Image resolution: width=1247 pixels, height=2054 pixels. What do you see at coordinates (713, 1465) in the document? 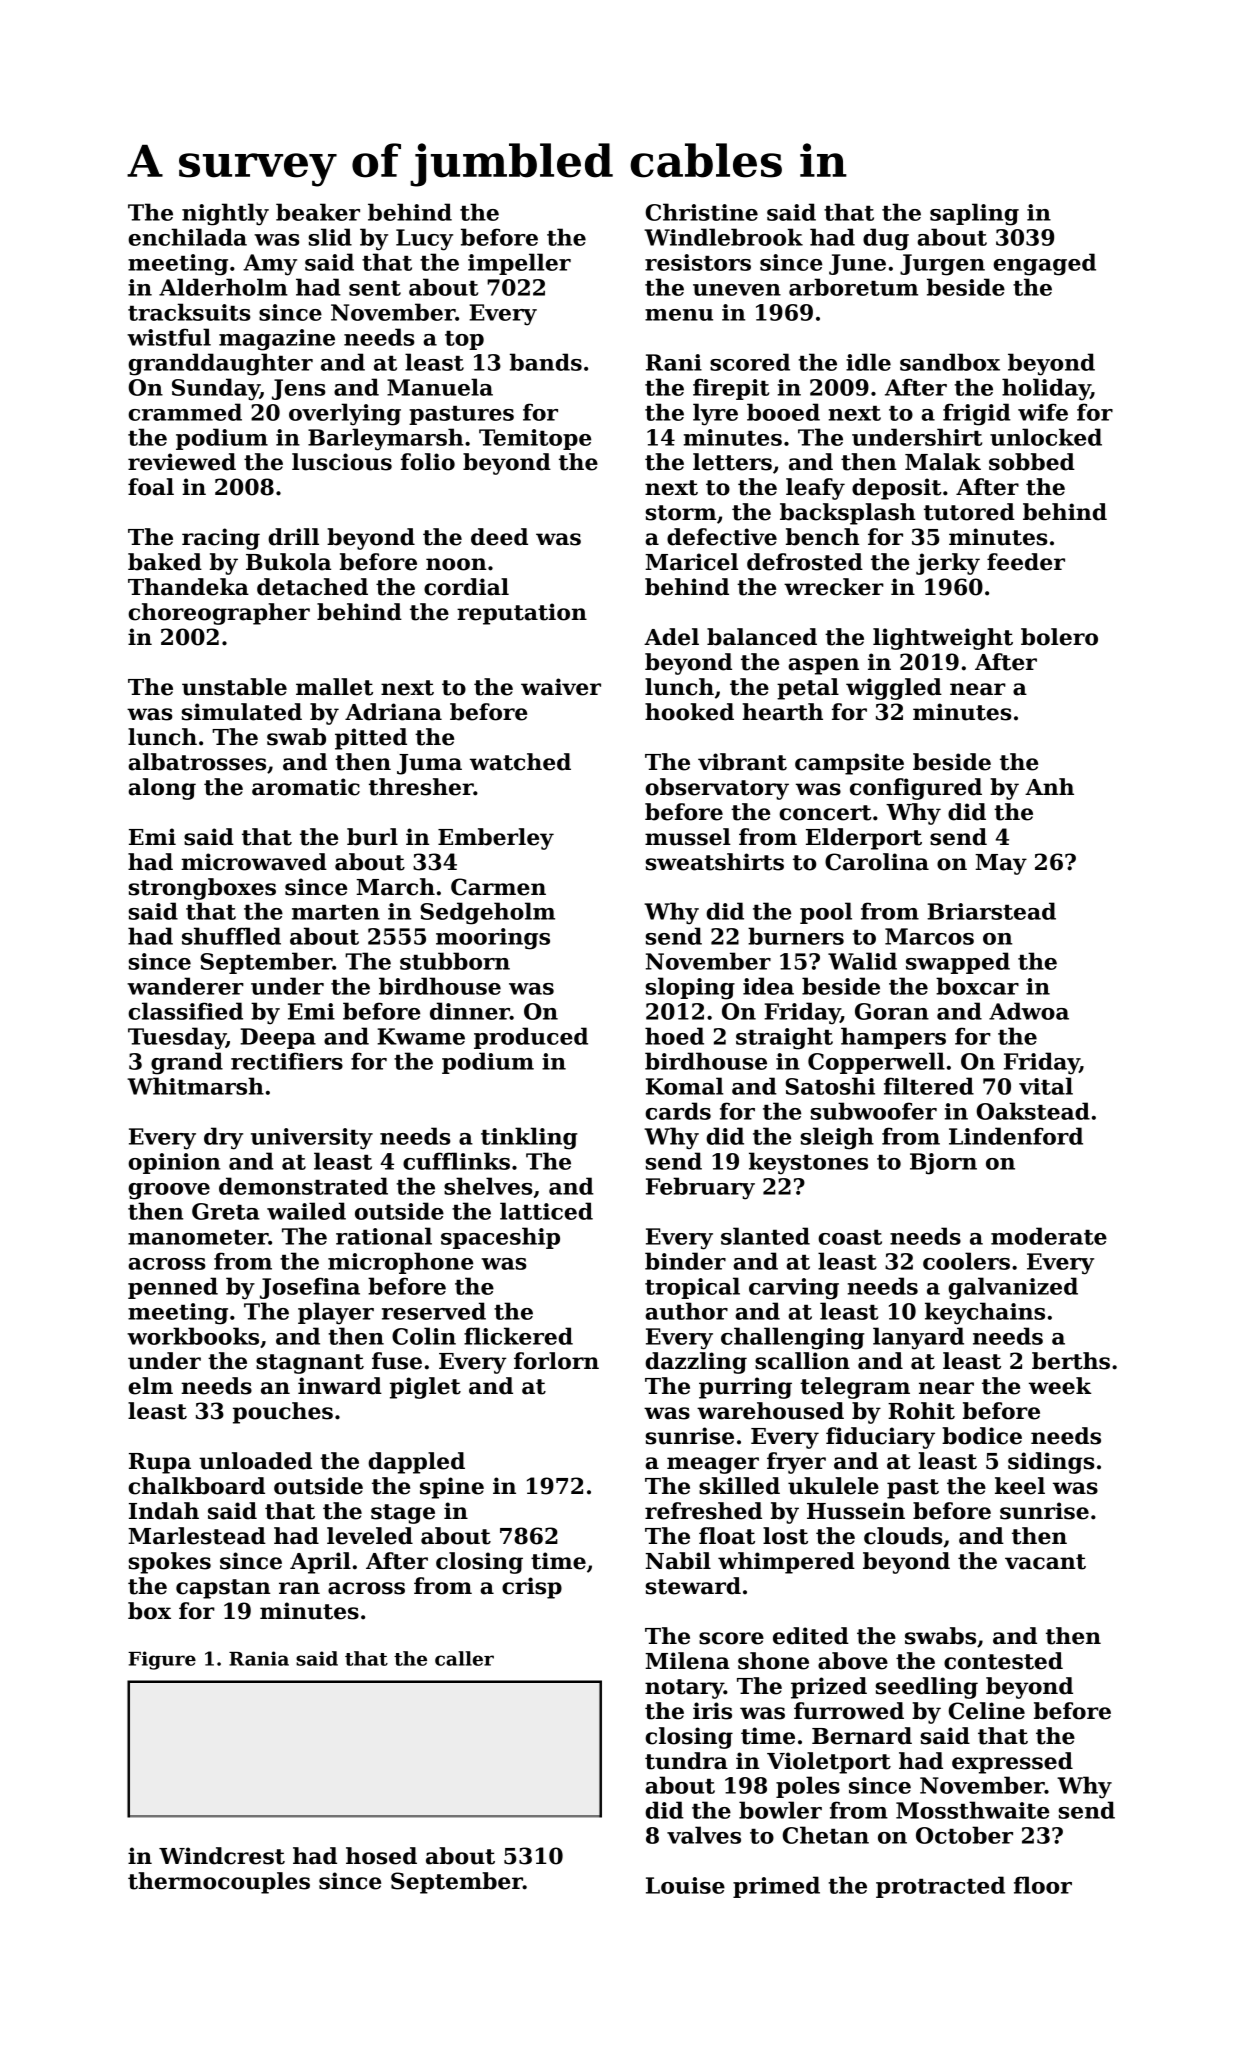
I see `meager` at bounding box center [713, 1465].
